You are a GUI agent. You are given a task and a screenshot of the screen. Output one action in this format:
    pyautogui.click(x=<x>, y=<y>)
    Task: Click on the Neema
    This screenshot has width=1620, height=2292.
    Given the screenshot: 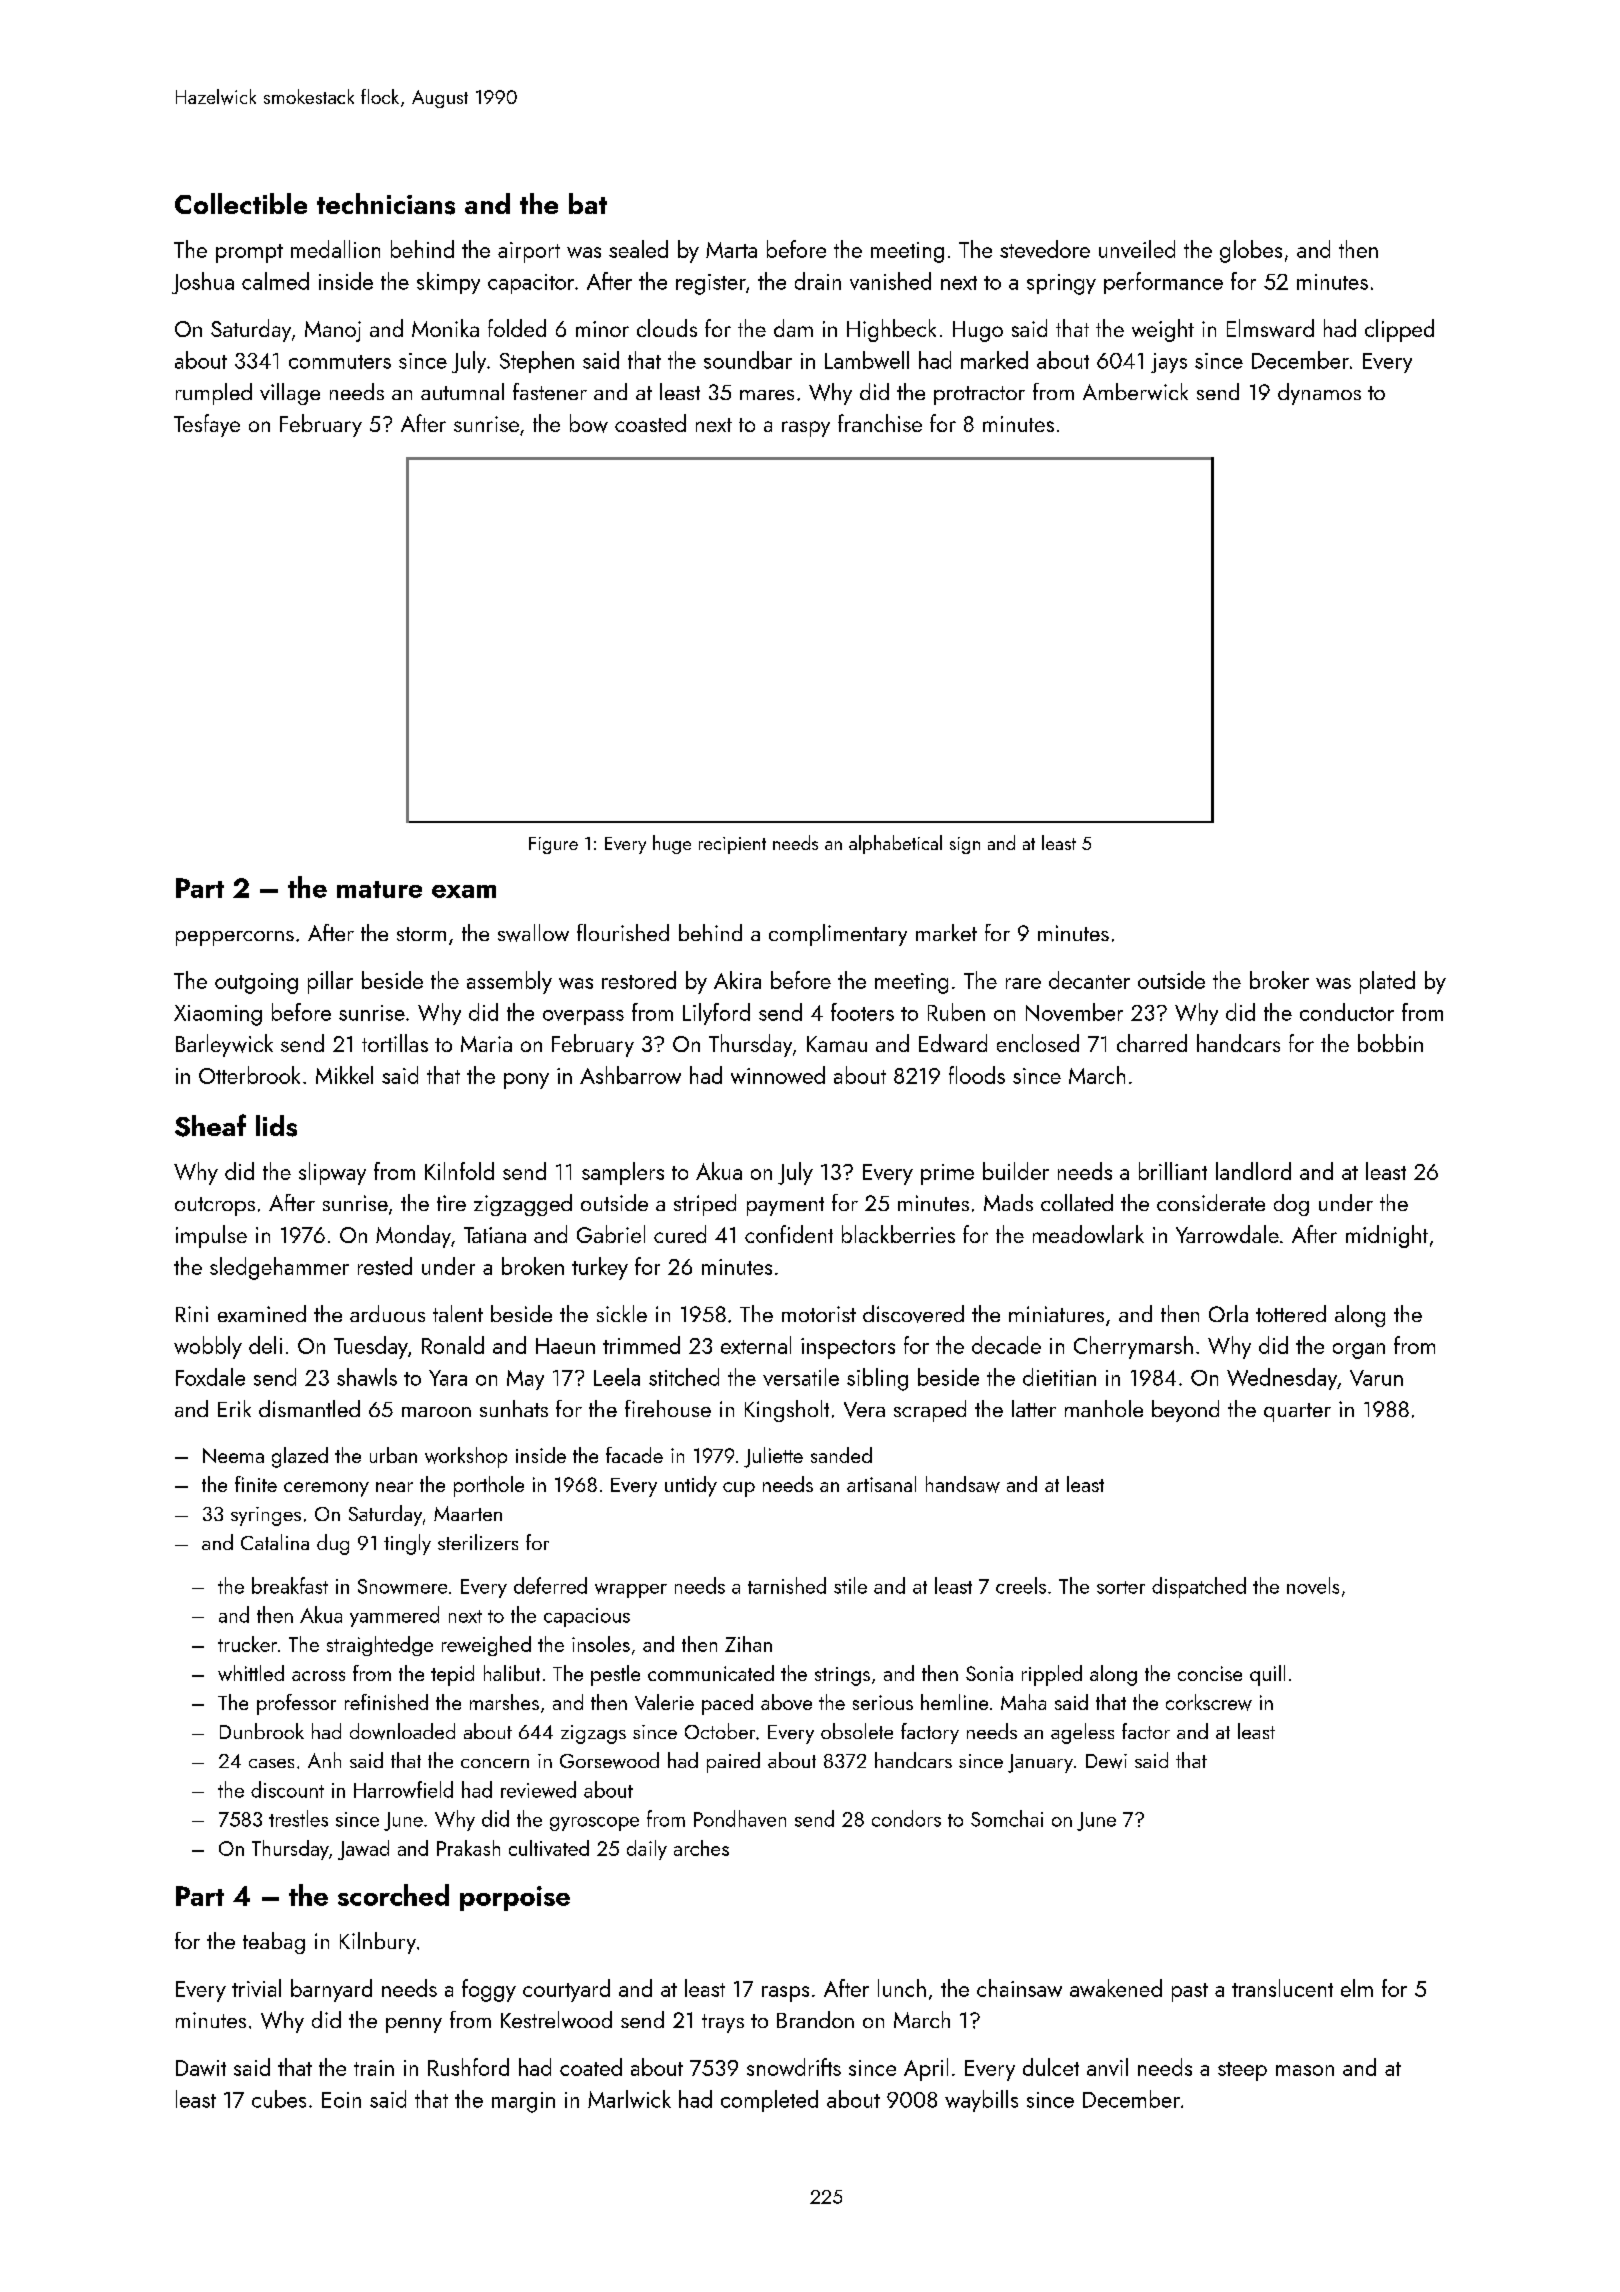 What is the action you would take?
    pyautogui.click(x=233, y=1455)
